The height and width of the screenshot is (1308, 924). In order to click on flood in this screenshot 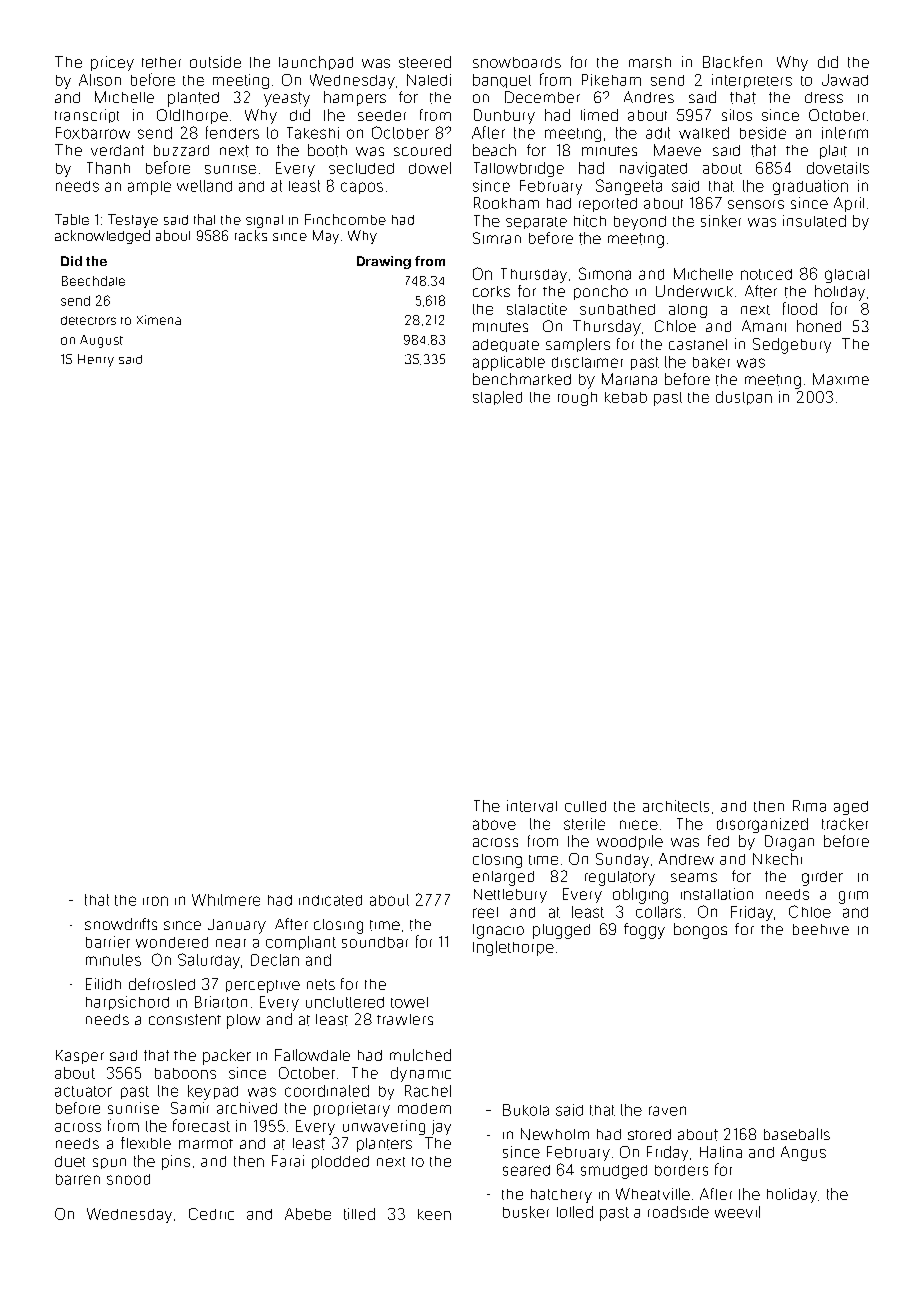, I will do `click(800, 308)`.
